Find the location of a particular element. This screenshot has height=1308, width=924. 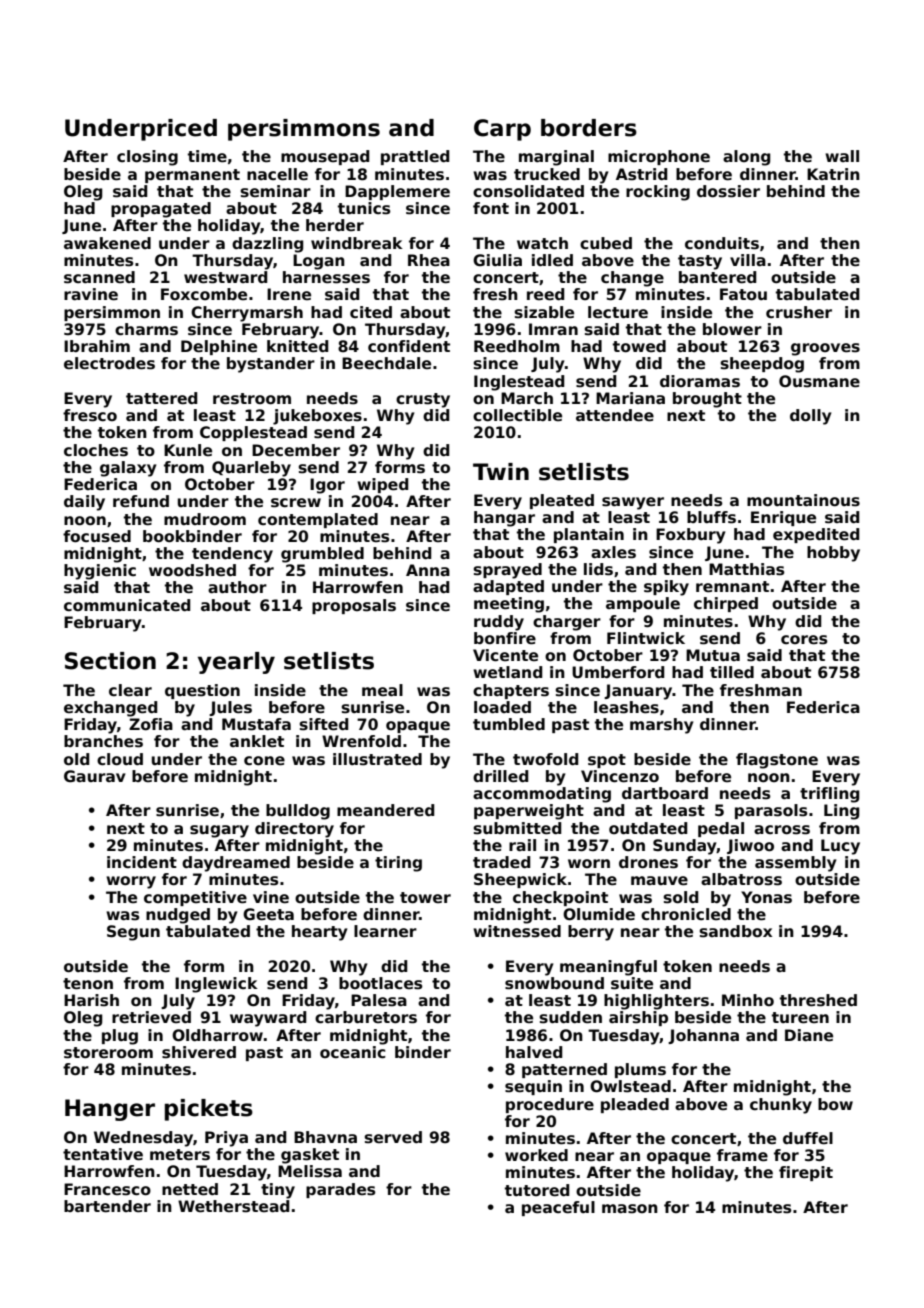

closing is located at coordinates (147, 158).
